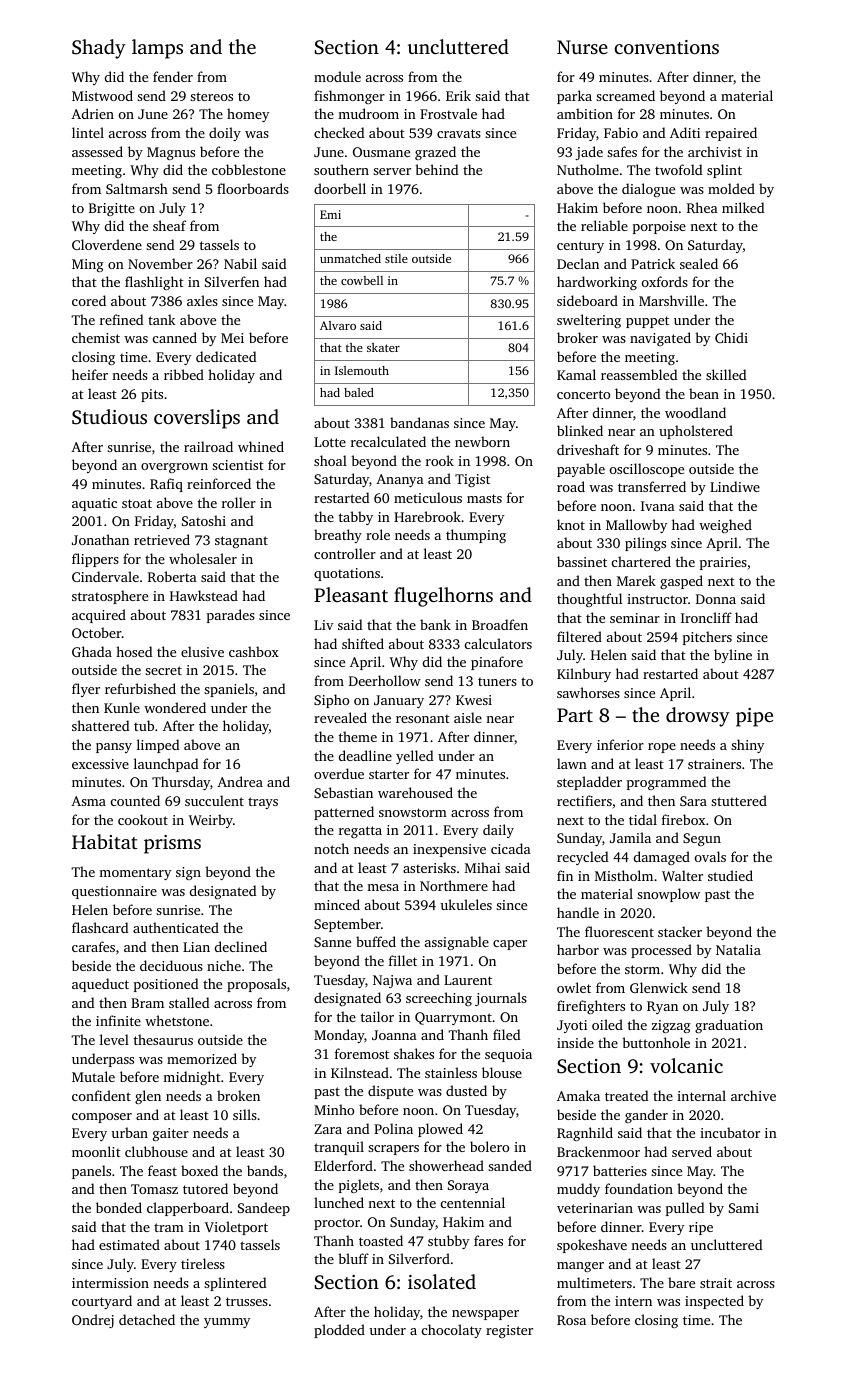 The image size is (849, 1400). Describe the element at coordinates (582, 47) in the screenshot. I see `Nurse` at that location.
